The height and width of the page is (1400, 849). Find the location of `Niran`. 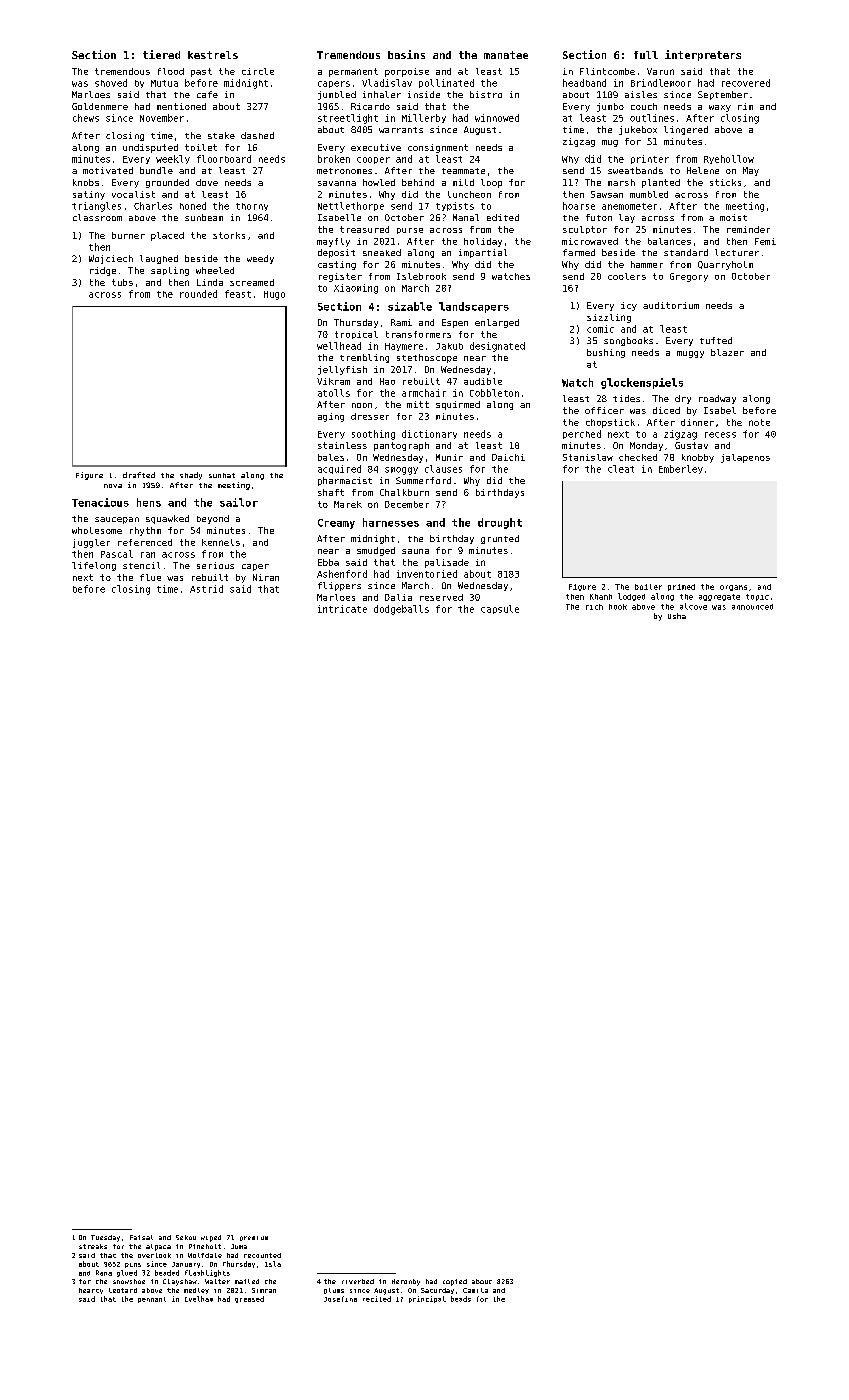

Niran is located at coordinates (266, 577).
